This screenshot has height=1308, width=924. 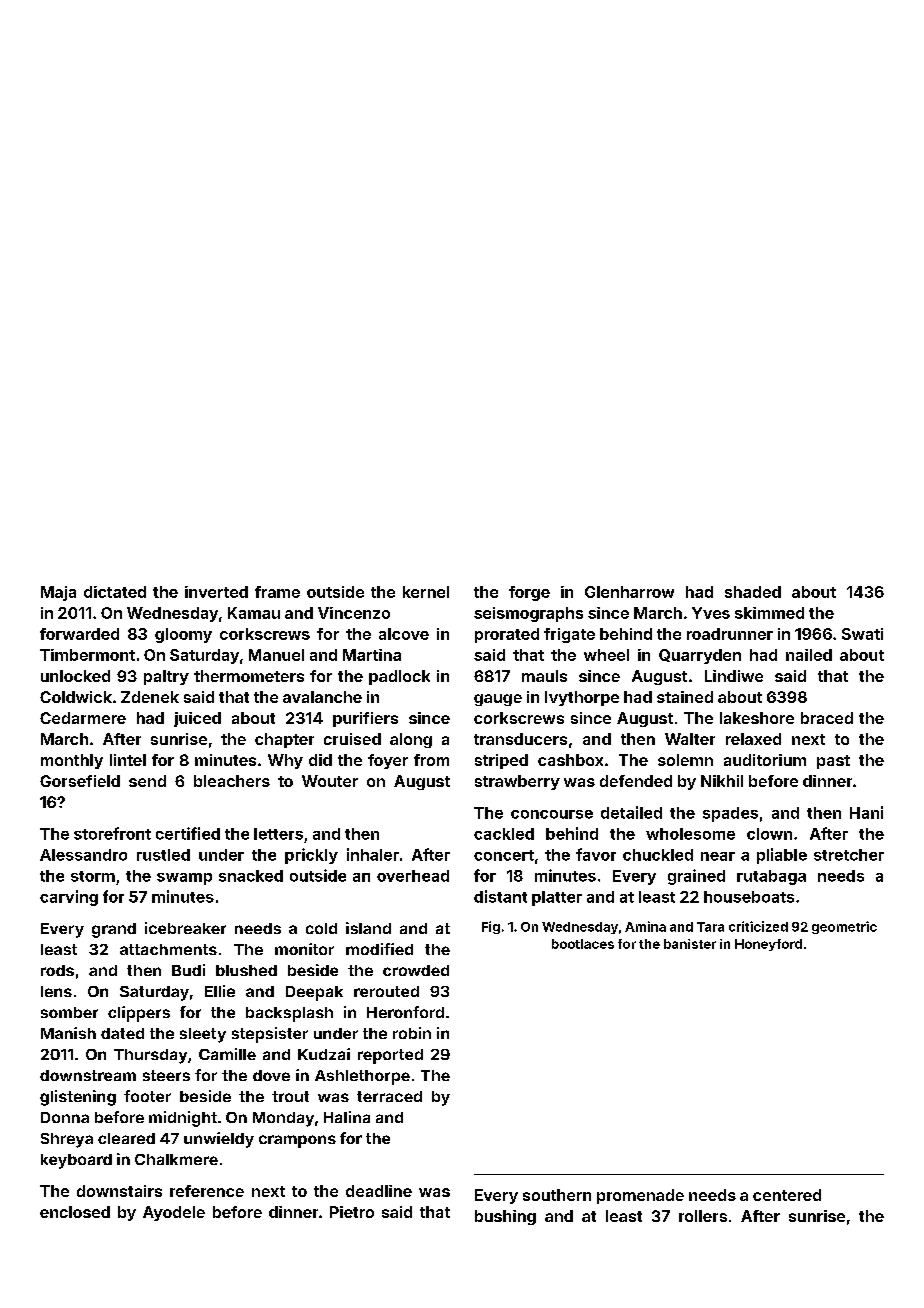 I want to click on bushing, so click(x=505, y=1217).
